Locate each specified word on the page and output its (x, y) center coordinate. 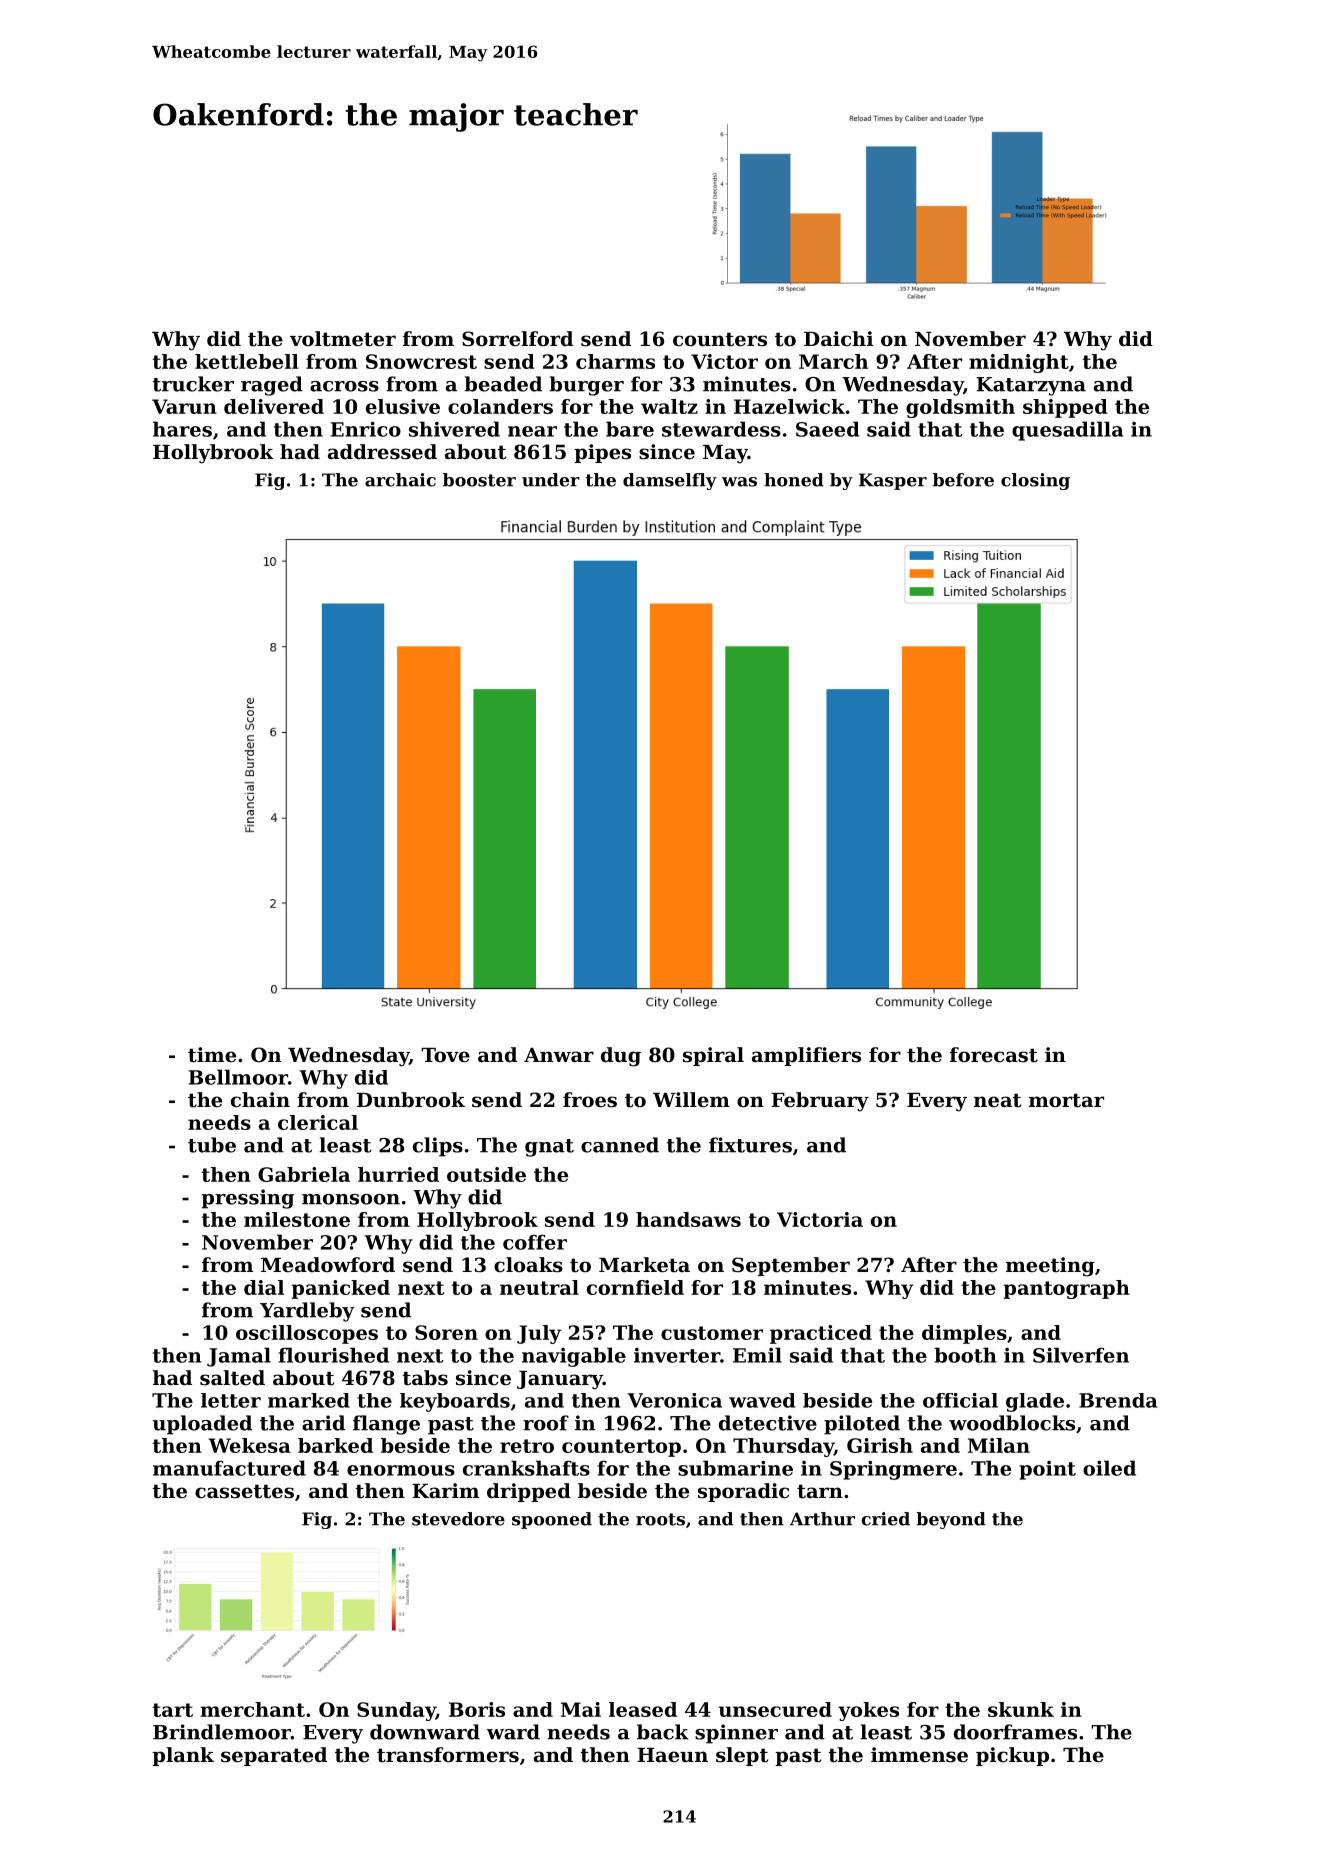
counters (720, 339)
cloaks (528, 1265)
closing (1035, 481)
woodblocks (1012, 1423)
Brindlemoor (222, 1732)
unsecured (775, 1709)
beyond (951, 1520)
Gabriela (304, 1174)
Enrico (366, 429)
